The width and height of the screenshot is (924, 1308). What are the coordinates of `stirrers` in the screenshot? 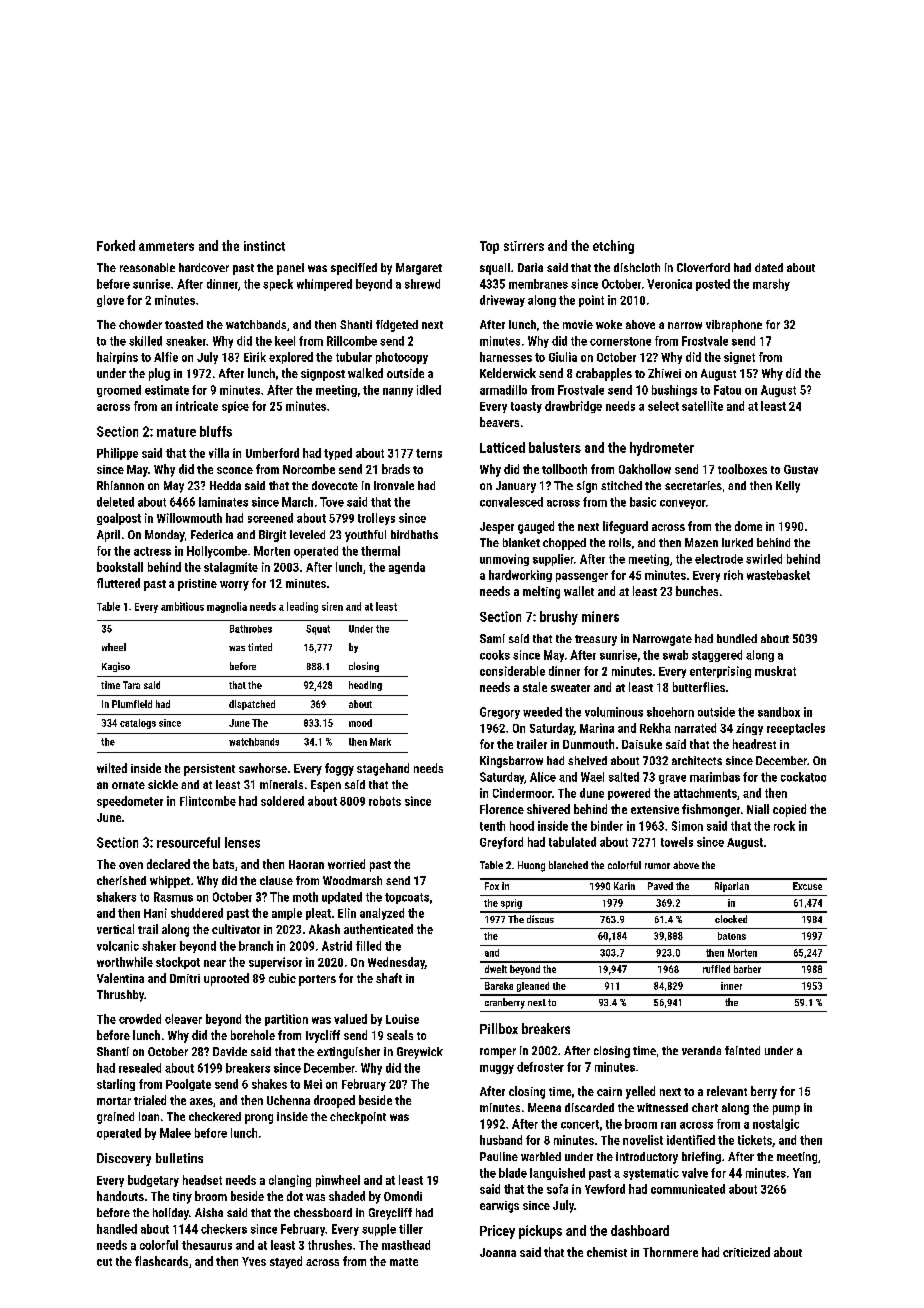 It's located at (524, 246).
